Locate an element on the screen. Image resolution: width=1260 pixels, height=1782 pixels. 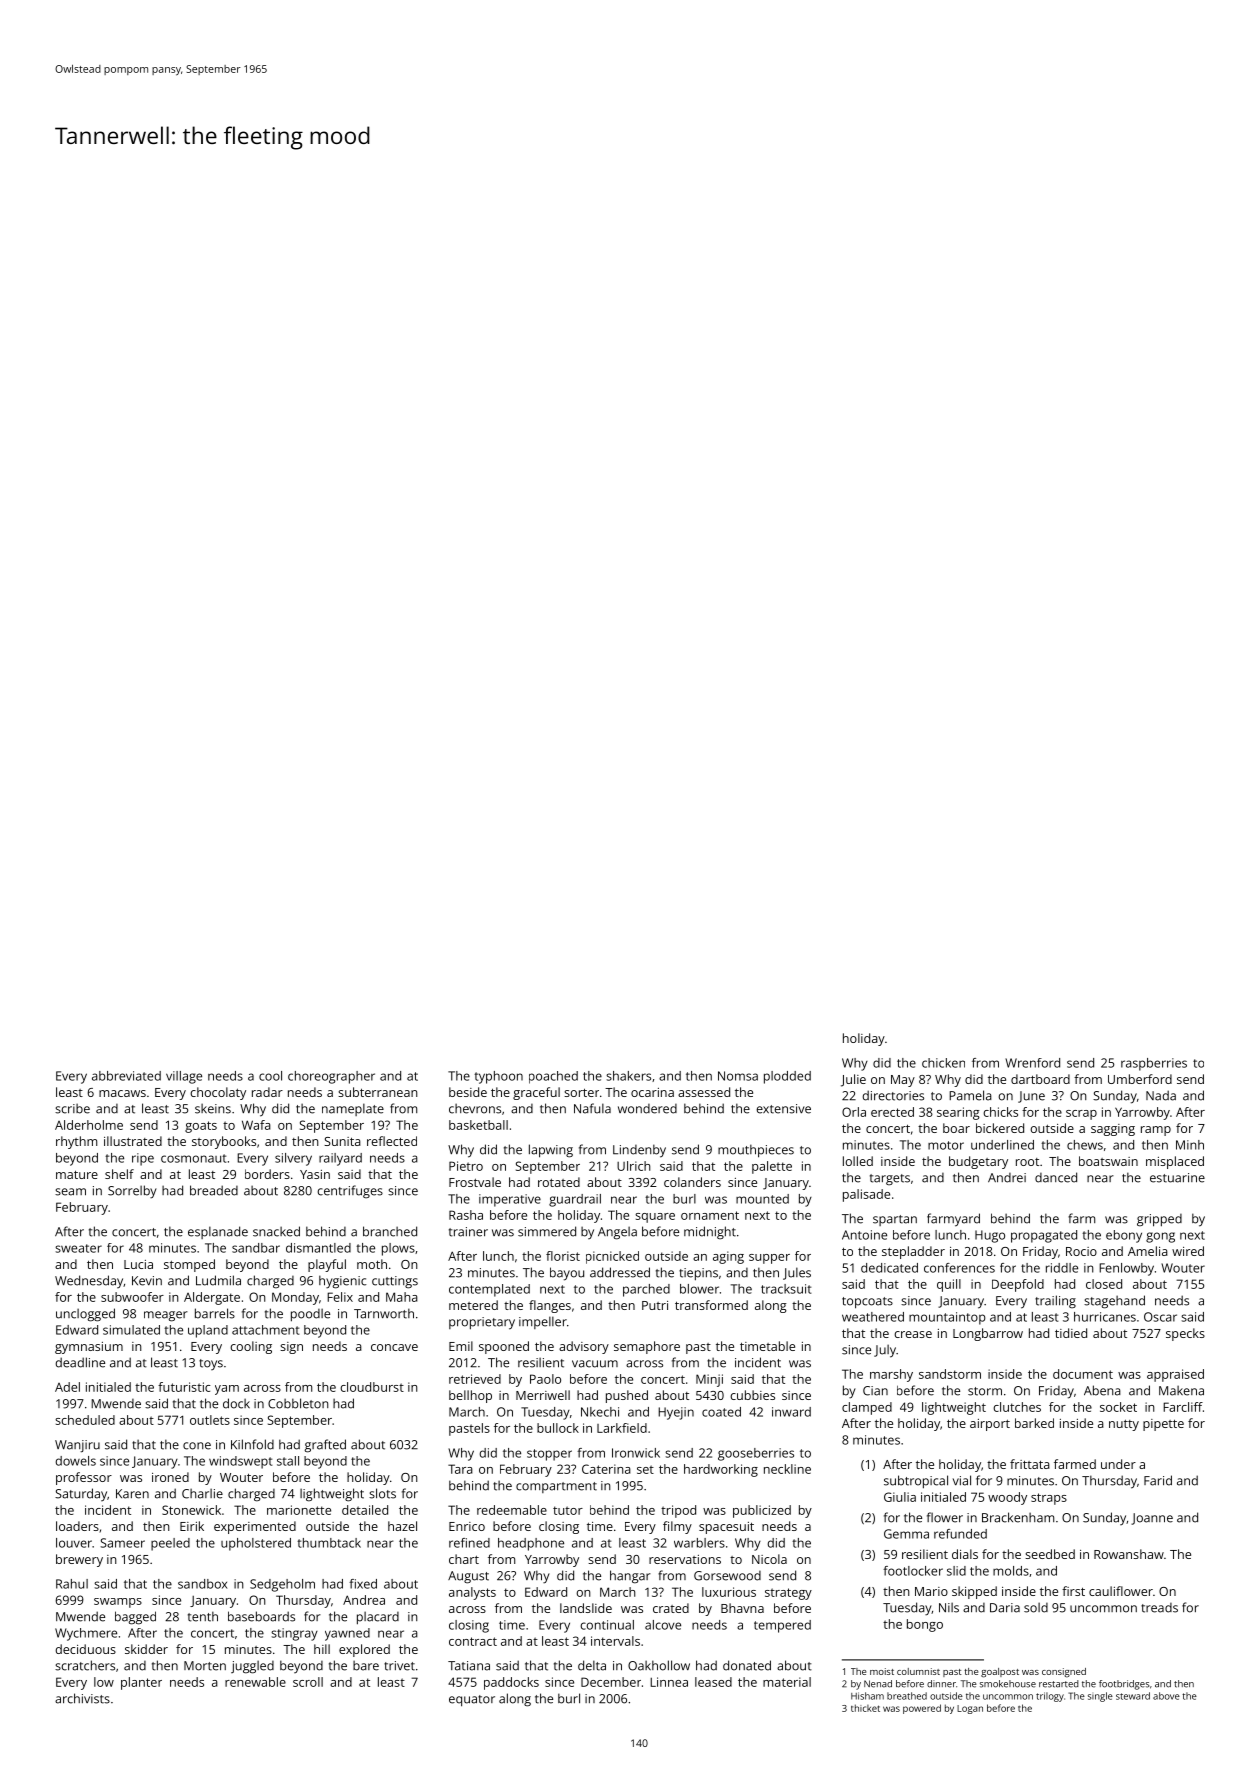
typhoon is located at coordinates (498, 1077).
